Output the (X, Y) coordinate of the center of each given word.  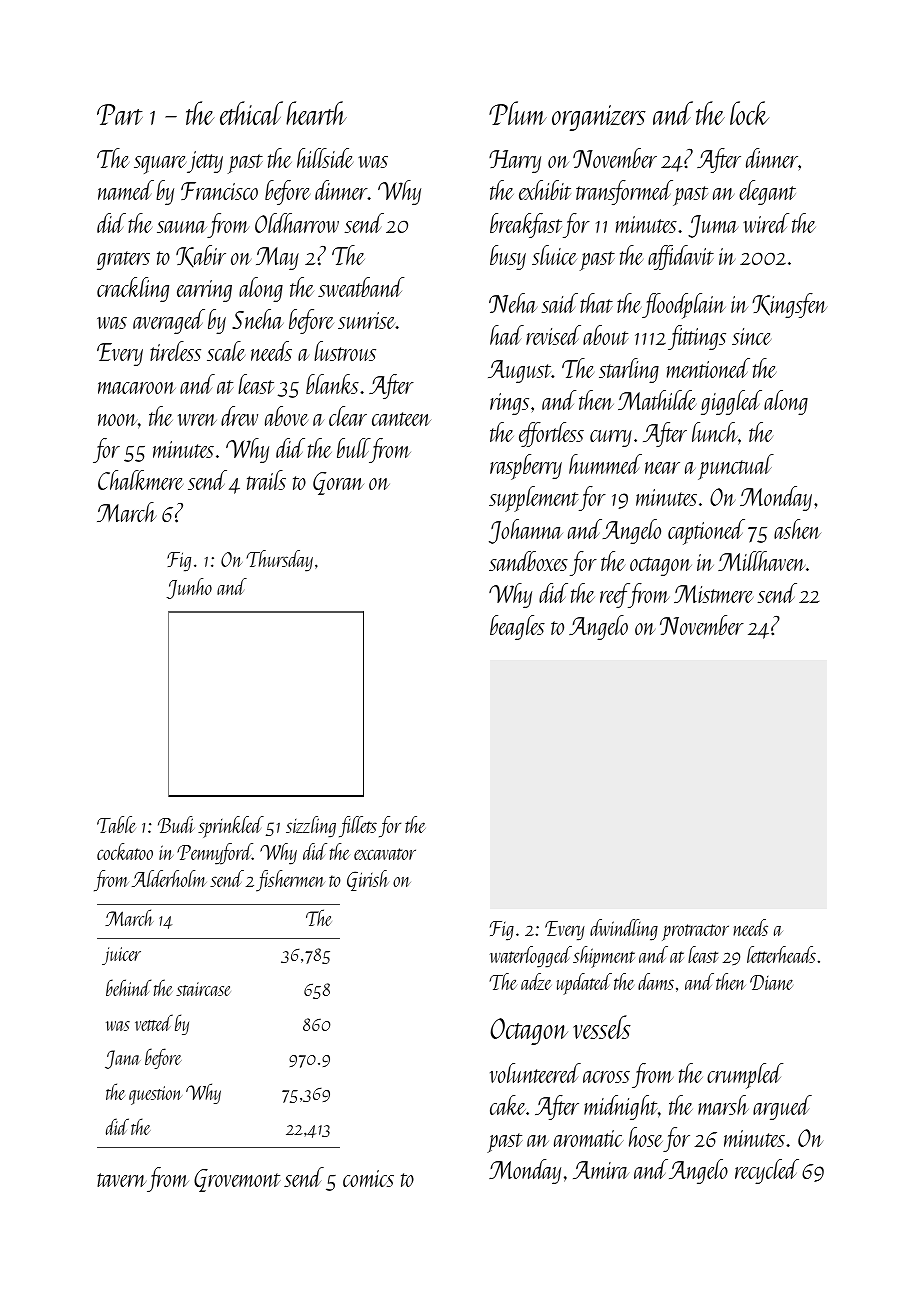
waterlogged (531, 957)
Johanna (526, 531)
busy (508, 257)
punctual (736, 467)
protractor (695, 932)
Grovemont (237, 1180)
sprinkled (231, 827)
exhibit (545, 190)
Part (120, 114)
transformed (624, 192)
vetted (154, 1022)
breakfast (526, 225)
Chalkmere (140, 480)
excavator (385, 854)
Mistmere (713, 594)
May (277, 258)
